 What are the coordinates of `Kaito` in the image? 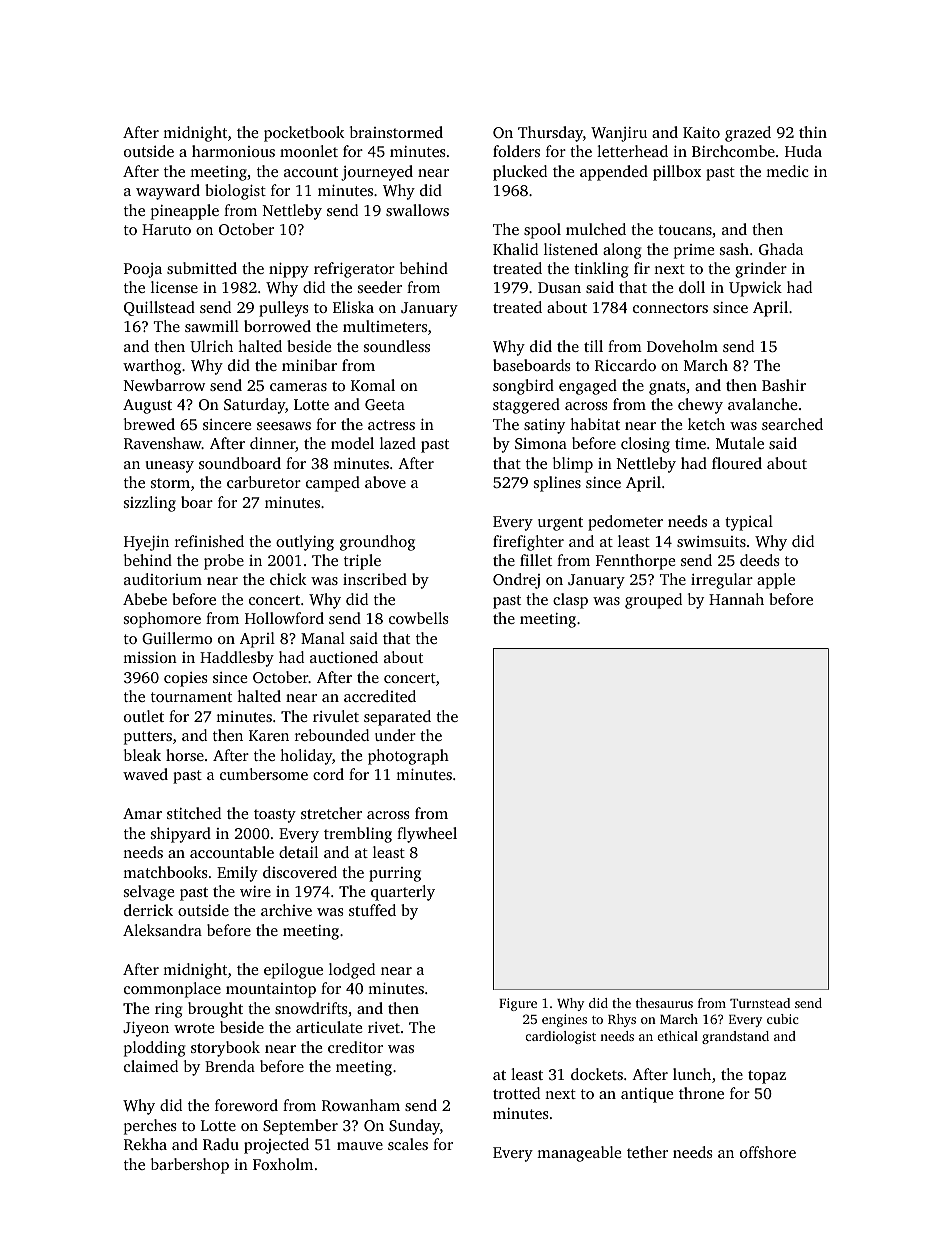 It's located at (701, 132).
